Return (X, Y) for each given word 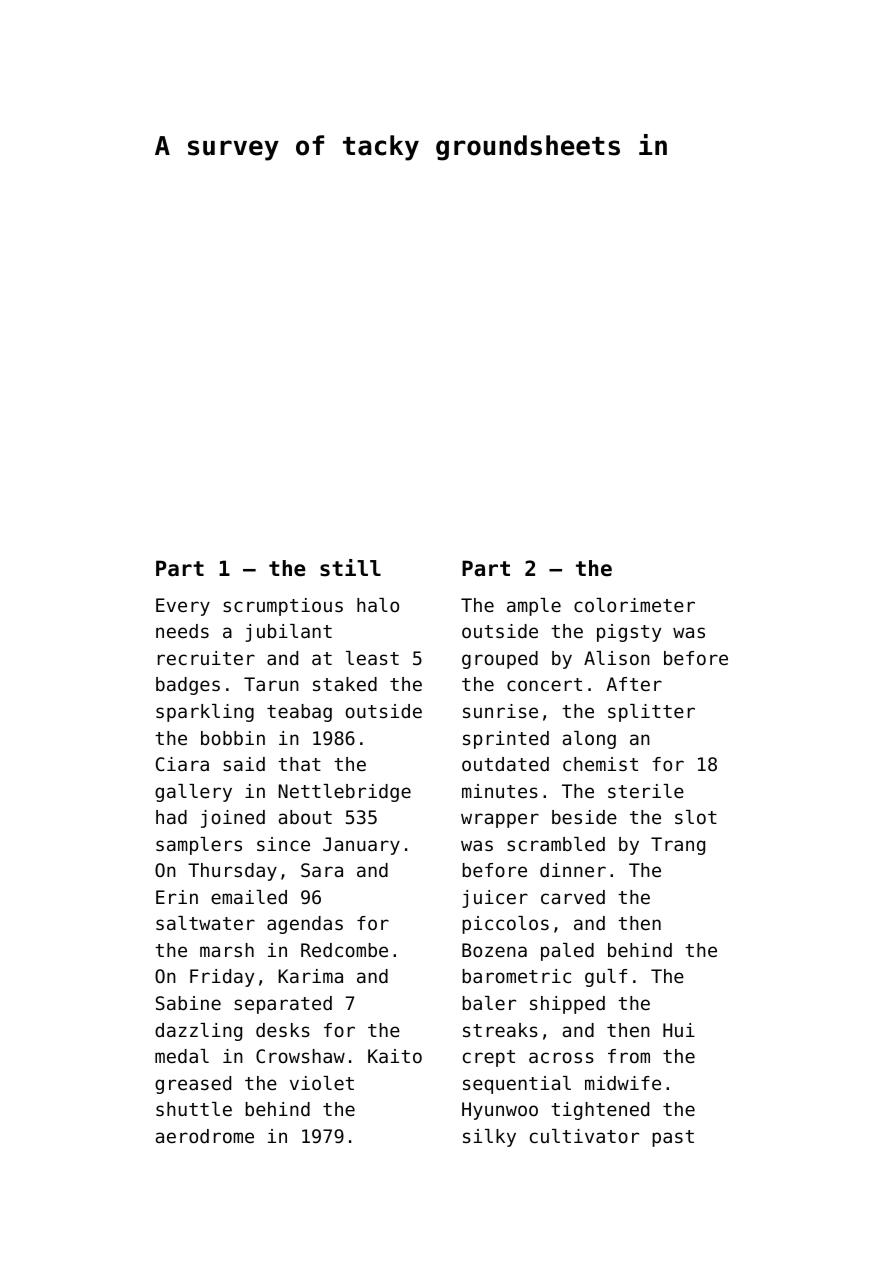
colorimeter (634, 605)
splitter (651, 713)
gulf (606, 978)
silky (489, 1138)
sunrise (500, 711)
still (350, 568)
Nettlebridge (345, 793)
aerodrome (205, 1136)
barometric (516, 976)
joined (233, 819)
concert (544, 684)
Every (183, 607)
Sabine (188, 1003)
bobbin (233, 738)
